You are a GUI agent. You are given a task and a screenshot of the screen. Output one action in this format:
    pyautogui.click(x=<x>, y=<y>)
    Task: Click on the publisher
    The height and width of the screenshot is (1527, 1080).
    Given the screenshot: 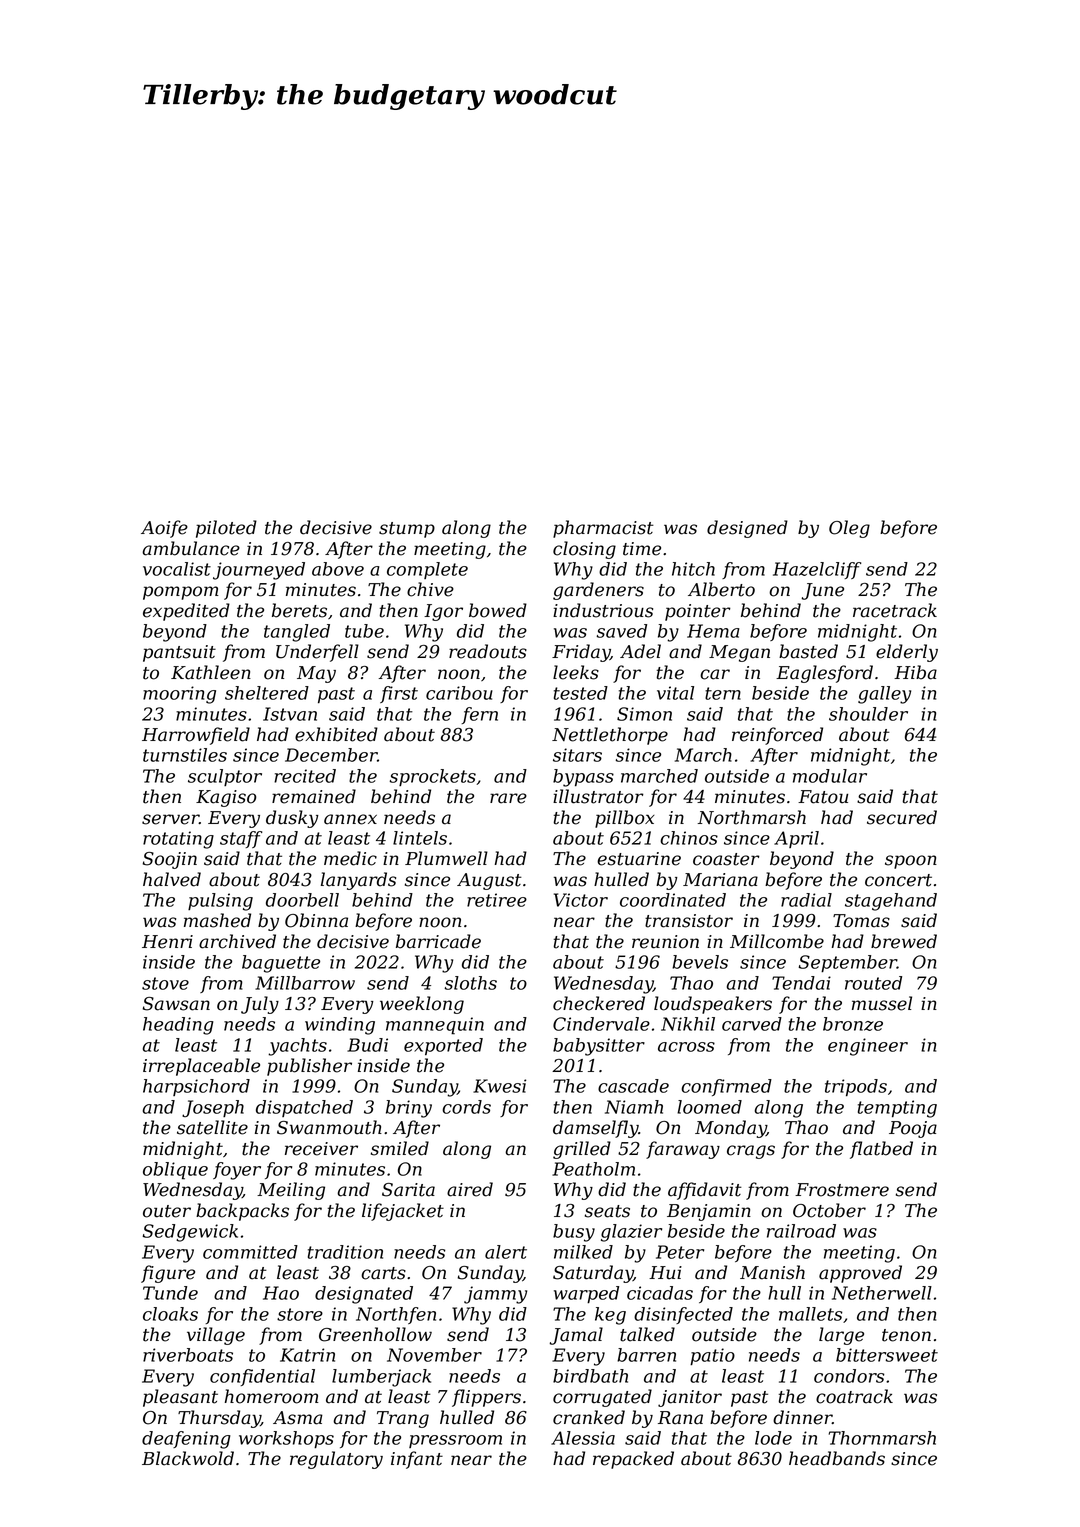 What is the action you would take?
    pyautogui.click(x=309, y=1067)
